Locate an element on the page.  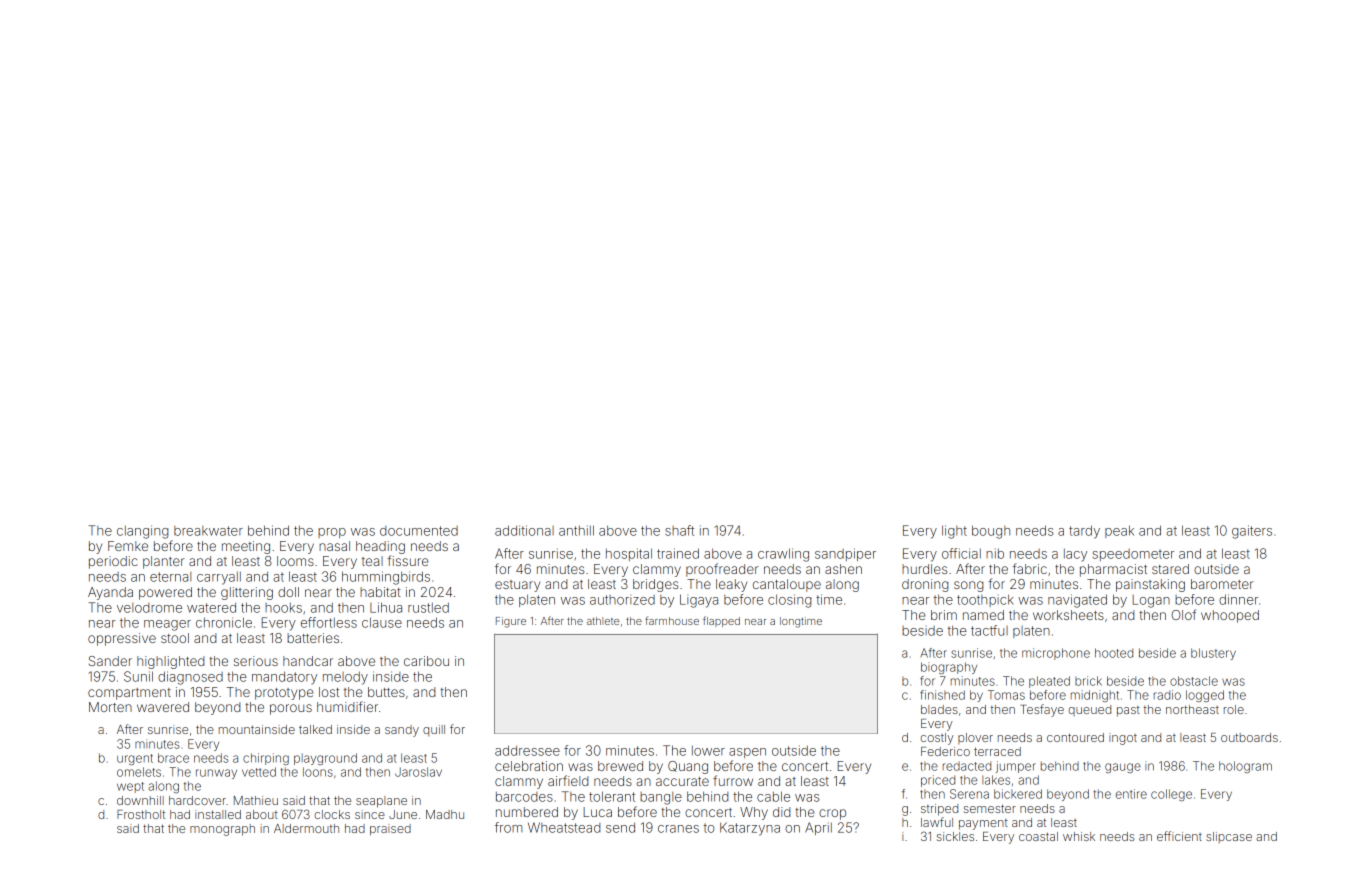
prop is located at coordinates (332, 533).
